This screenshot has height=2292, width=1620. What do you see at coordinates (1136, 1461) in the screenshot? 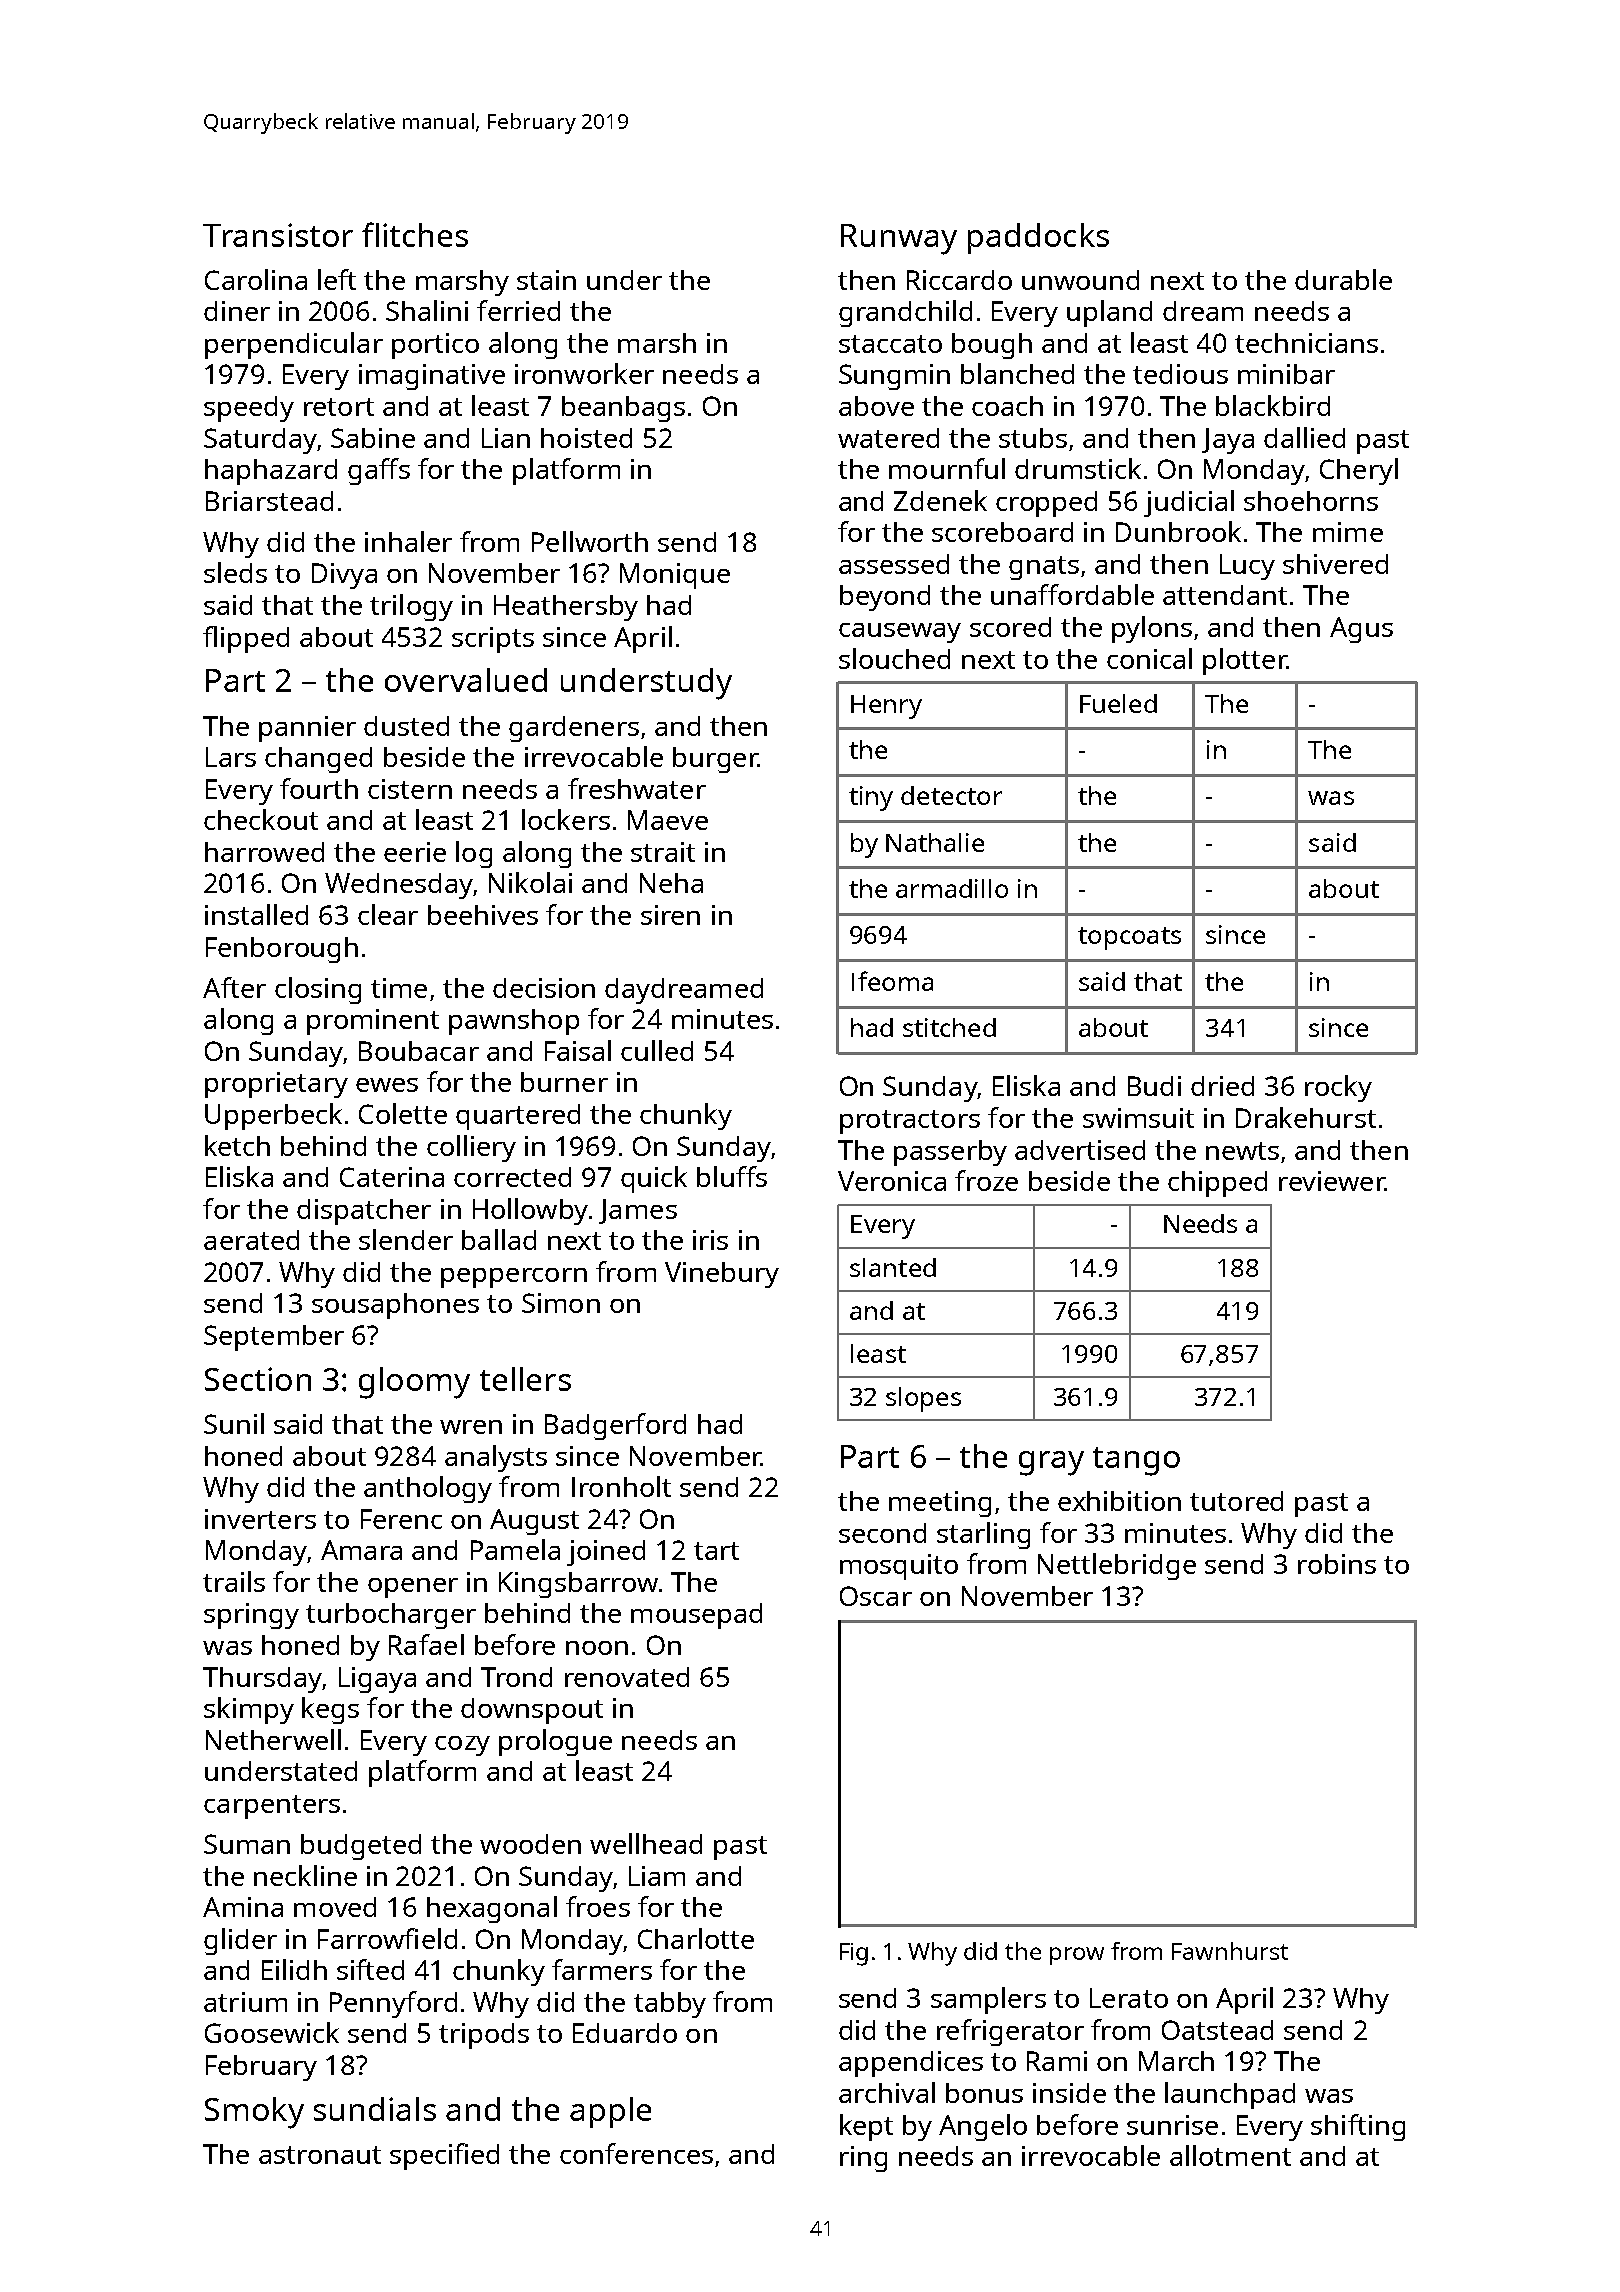
I see `tango` at bounding box center [1136, 1461].
